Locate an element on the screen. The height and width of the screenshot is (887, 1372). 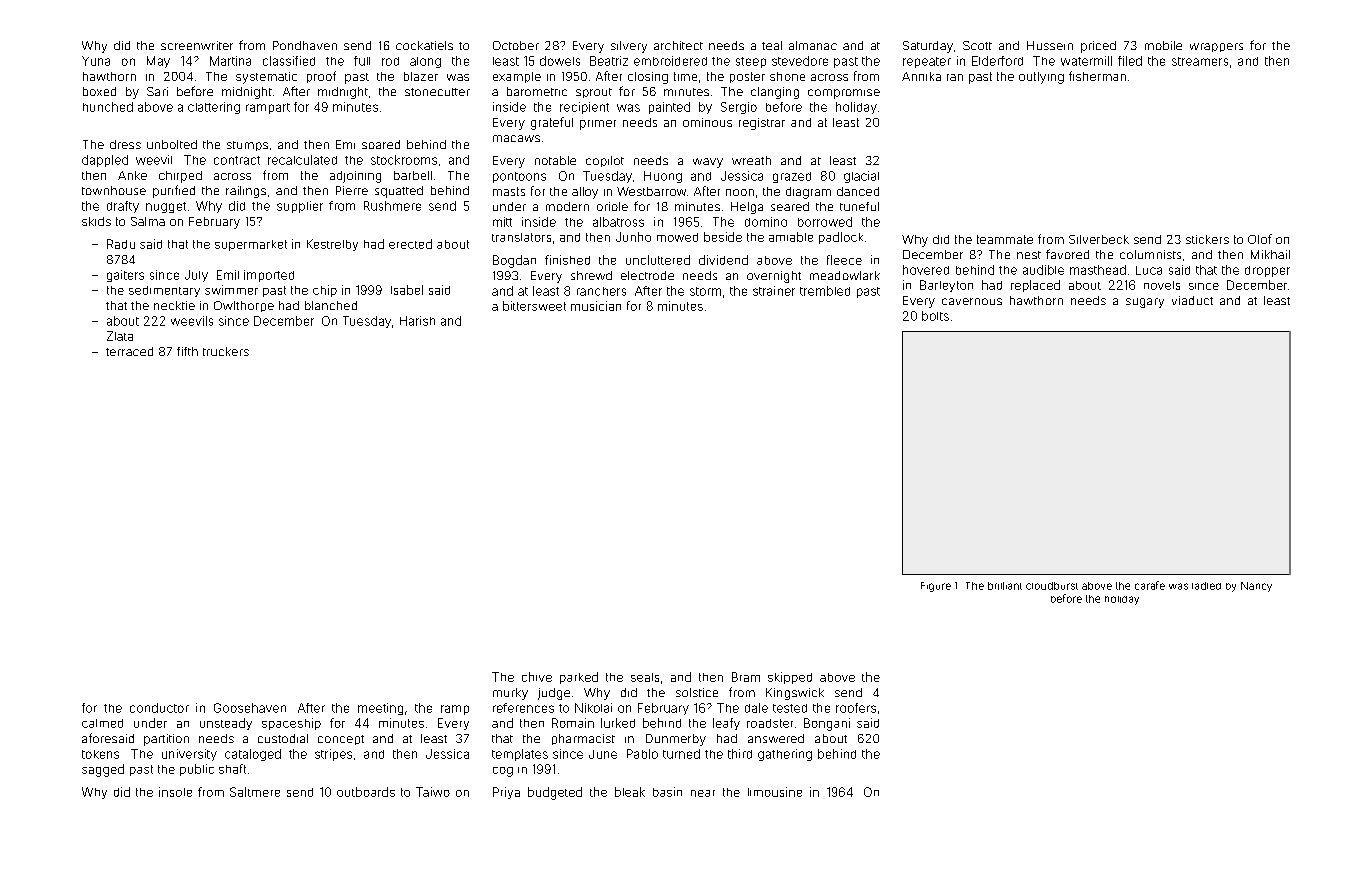
mobile is located at coordinates (1163, 45).
